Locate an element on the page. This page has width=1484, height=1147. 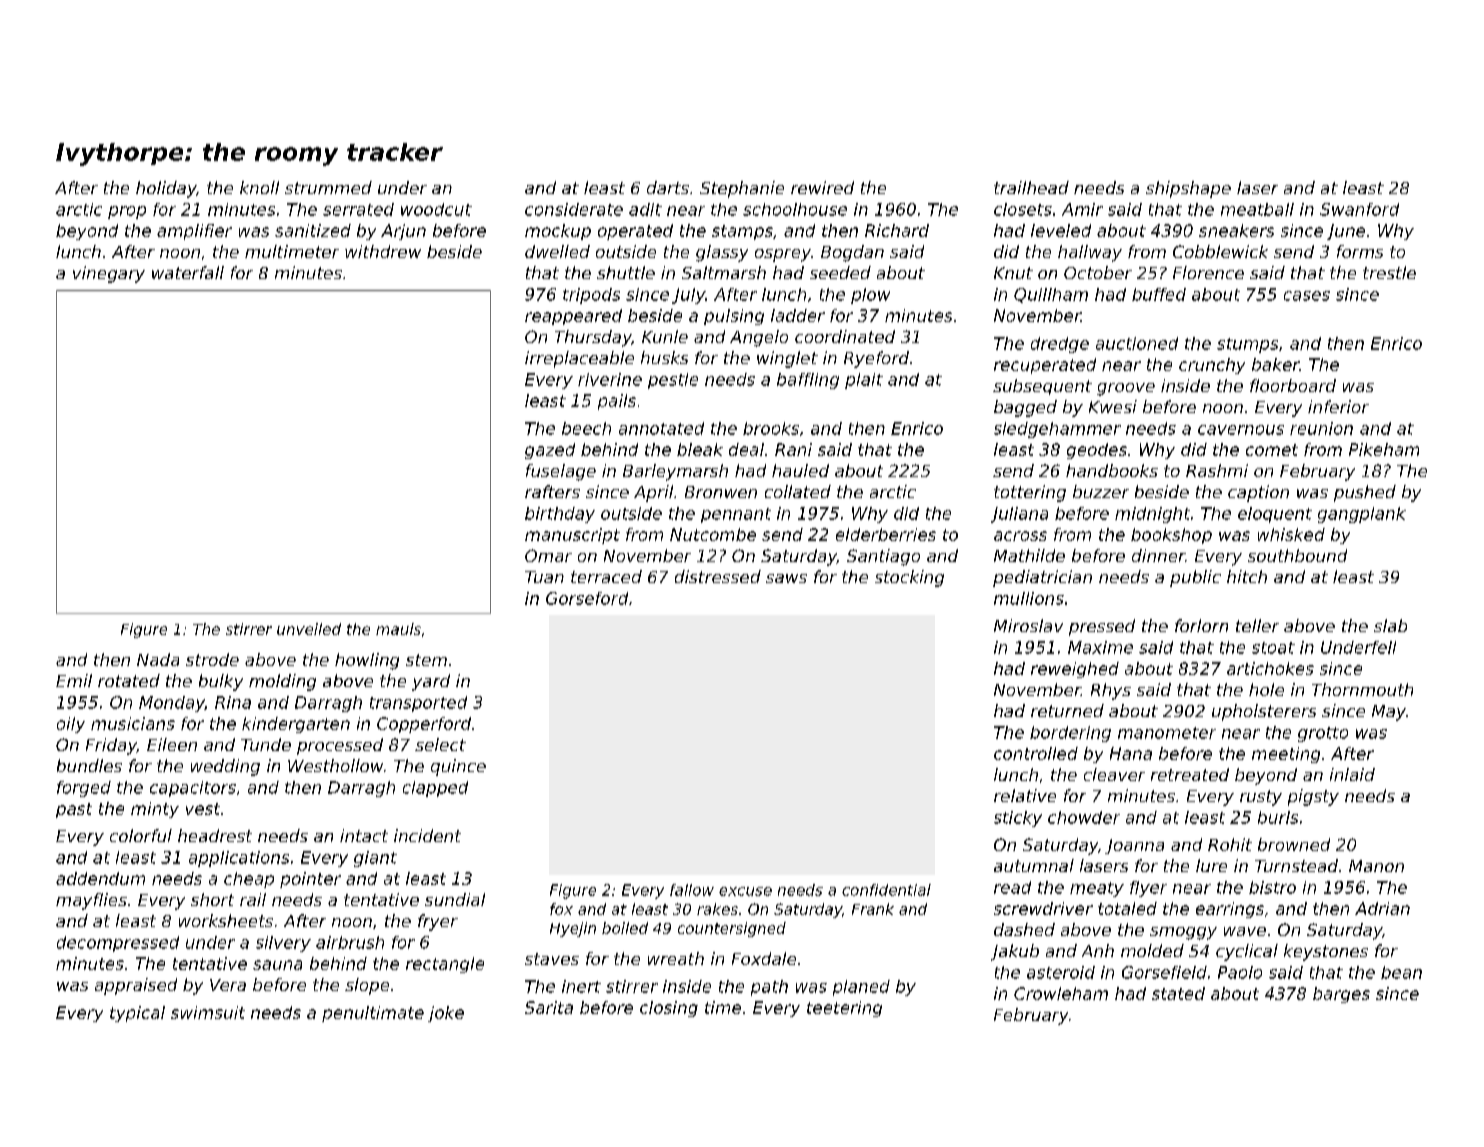
intact is located at coordinates (364, 835).
